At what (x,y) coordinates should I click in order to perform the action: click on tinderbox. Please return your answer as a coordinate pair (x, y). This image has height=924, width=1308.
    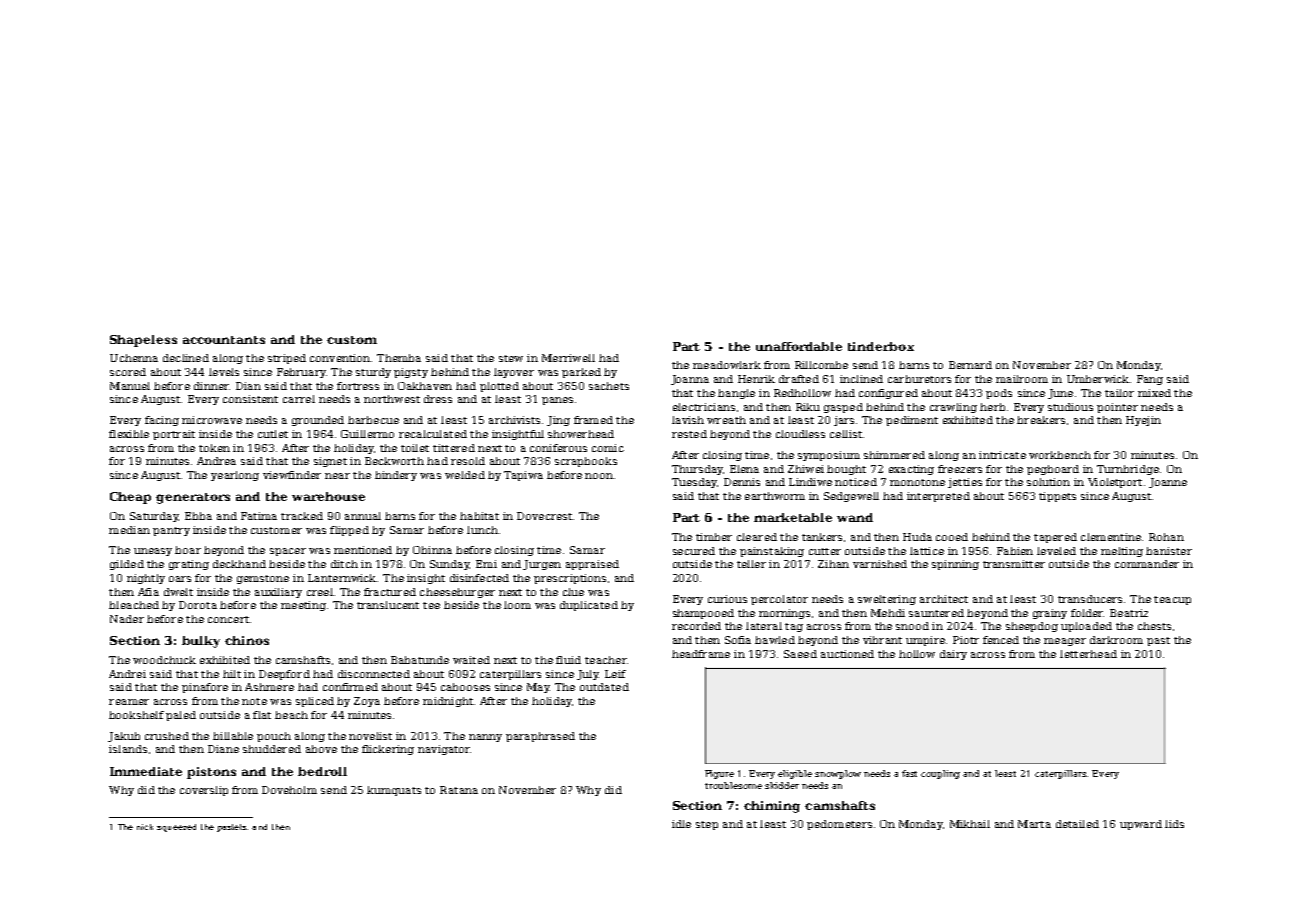
    Looking at the image, I should click on (881, 346).
